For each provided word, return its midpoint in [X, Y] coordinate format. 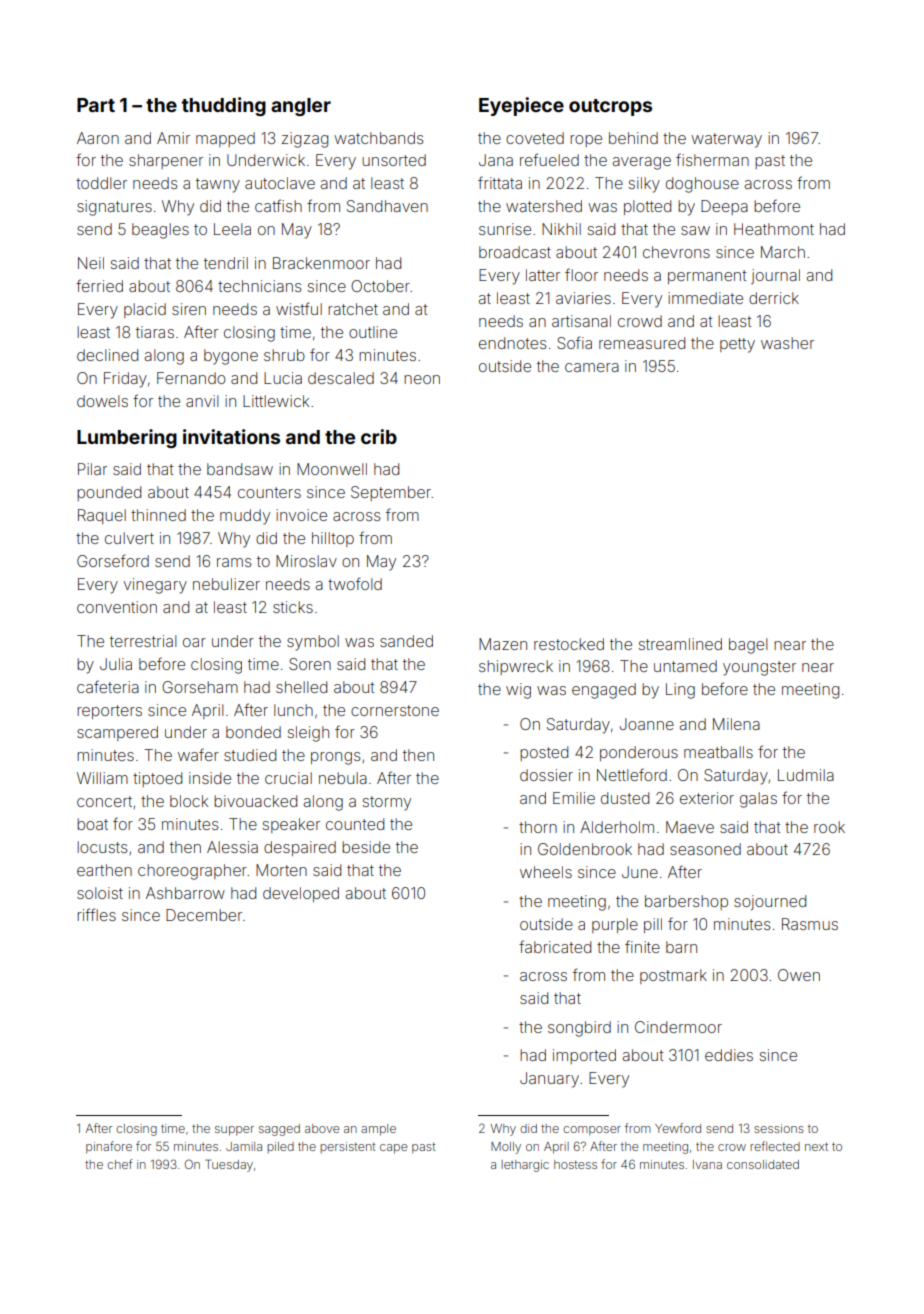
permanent [707, 277]
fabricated [555, 946]
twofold [355, 583]
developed [301, 894]
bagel [748, 646]
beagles [160, 231]
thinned [158, 515]
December [204, 915]
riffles [96, 914]
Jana [496, 160]
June [640, 872]
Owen [799, 975]
